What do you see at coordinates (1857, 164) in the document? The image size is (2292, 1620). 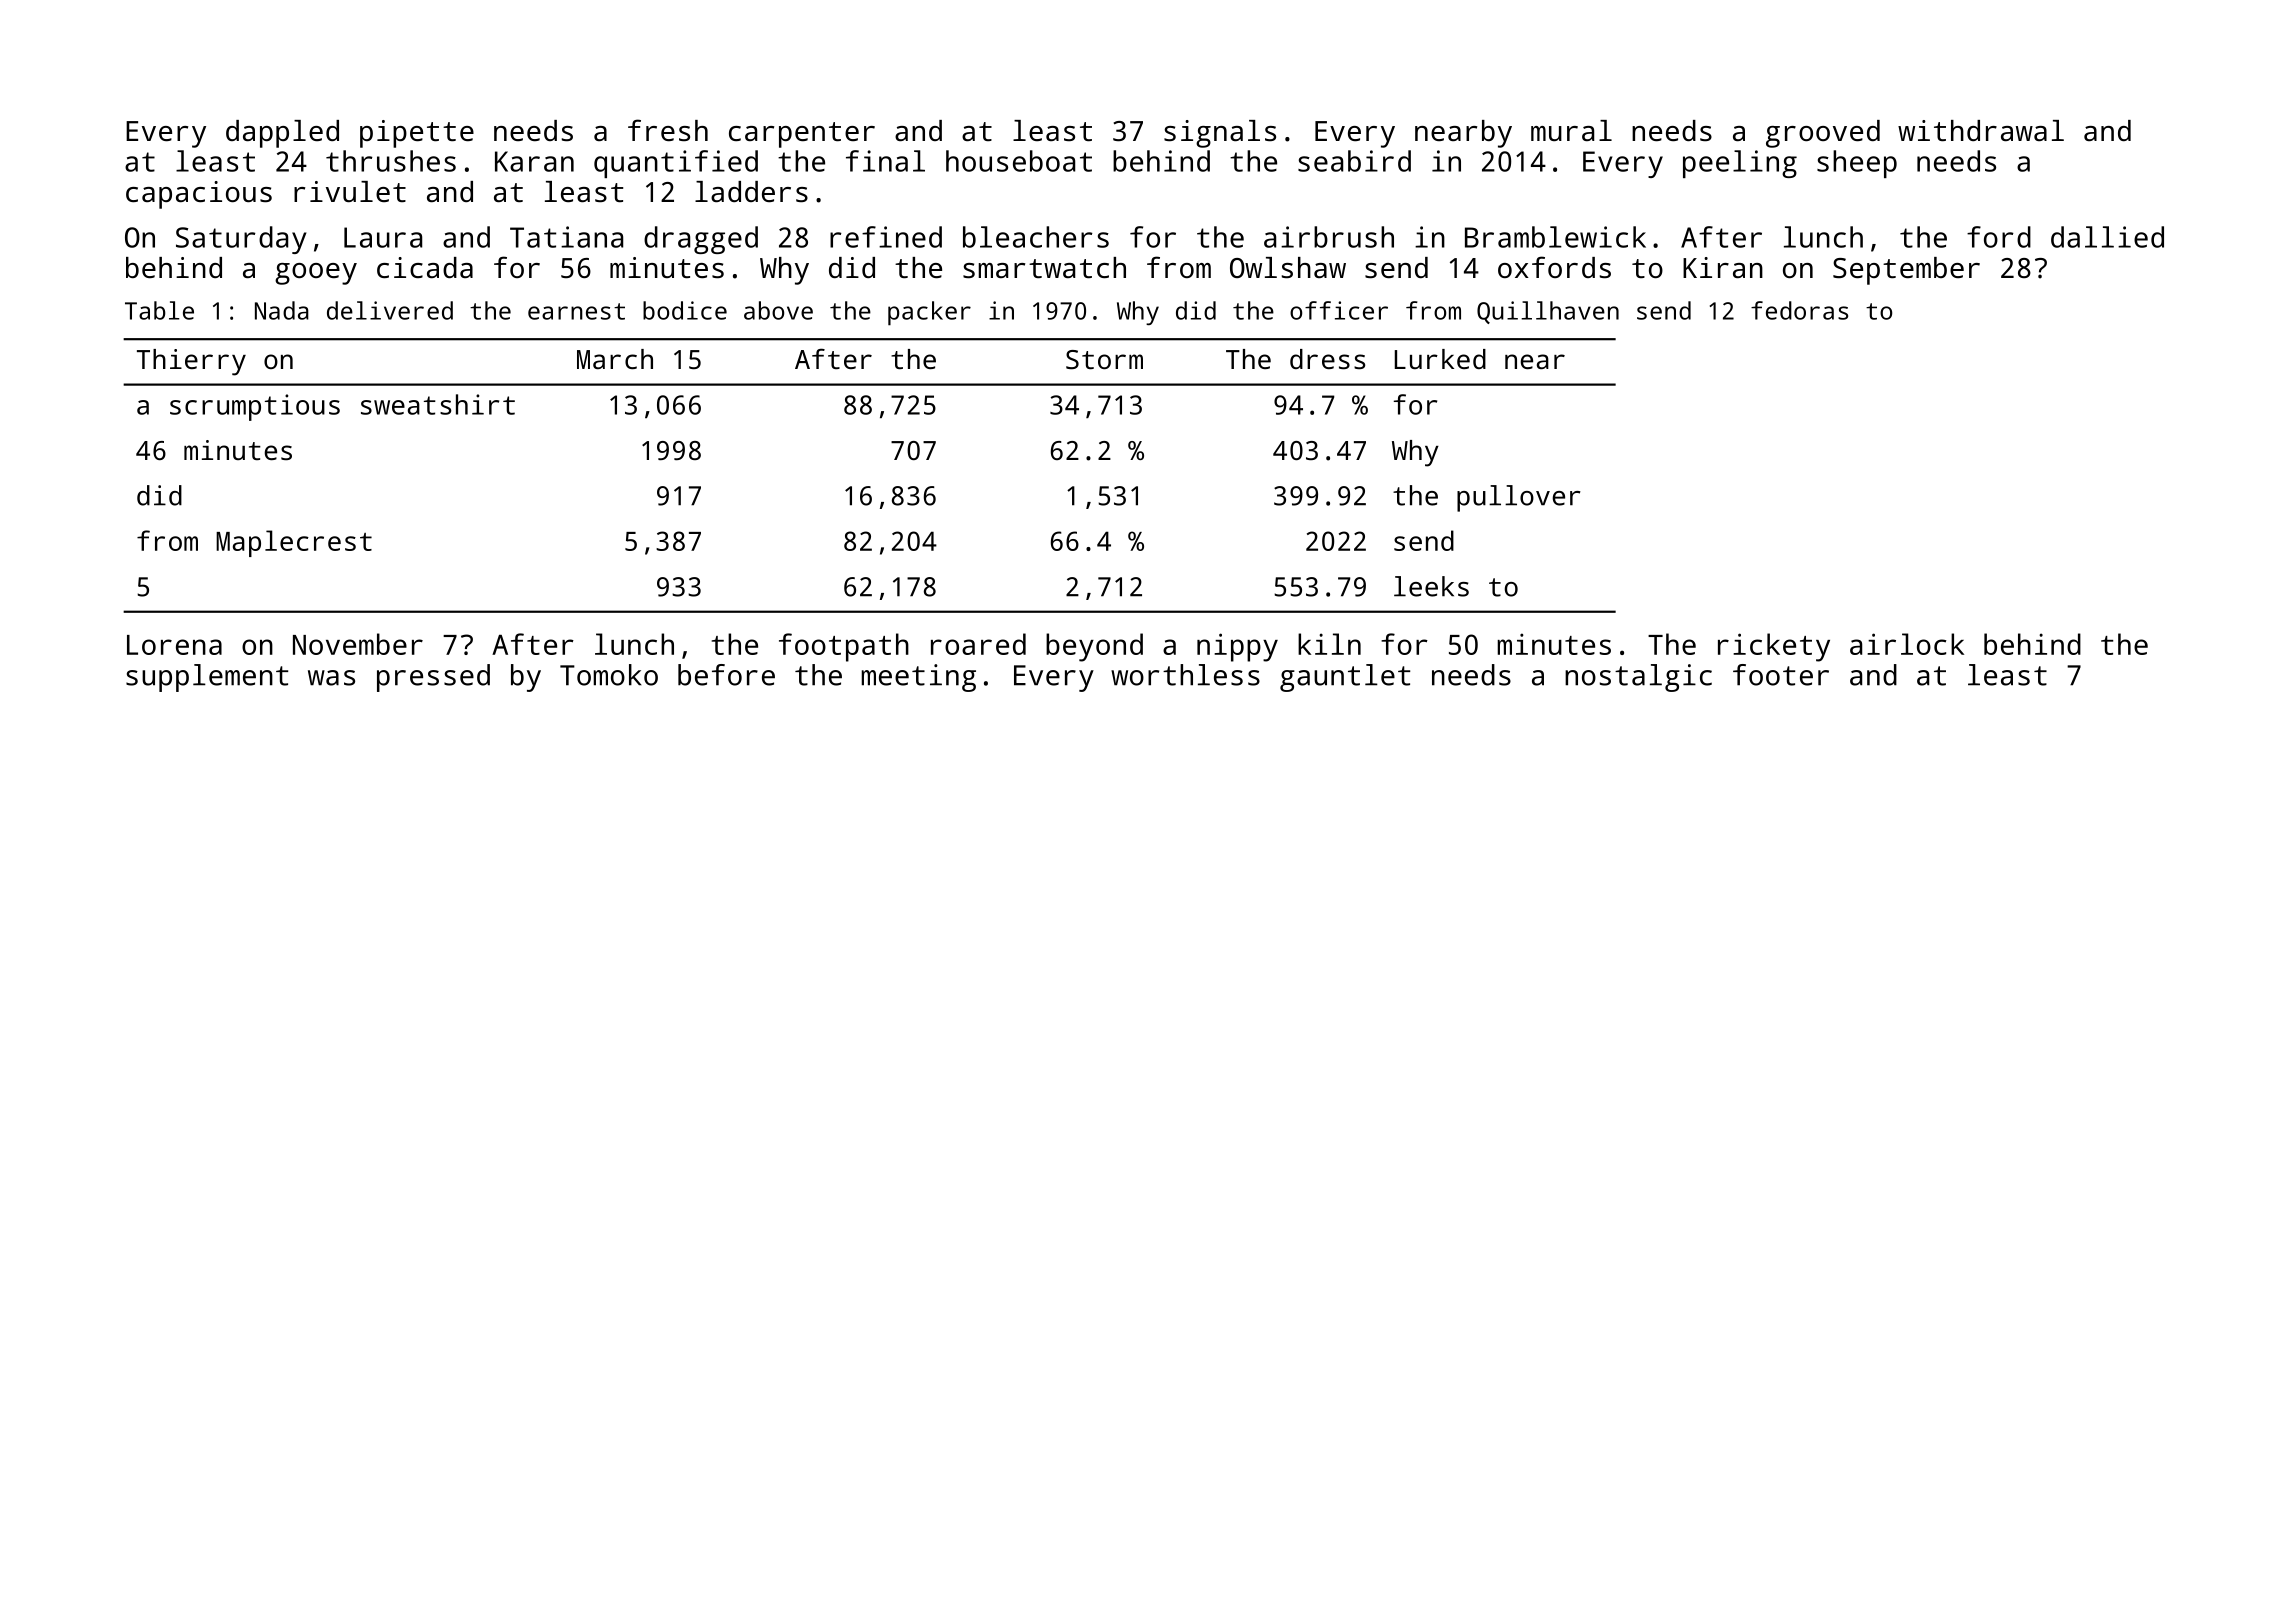 I see `sheep` at bounding box center [1857, 164].
